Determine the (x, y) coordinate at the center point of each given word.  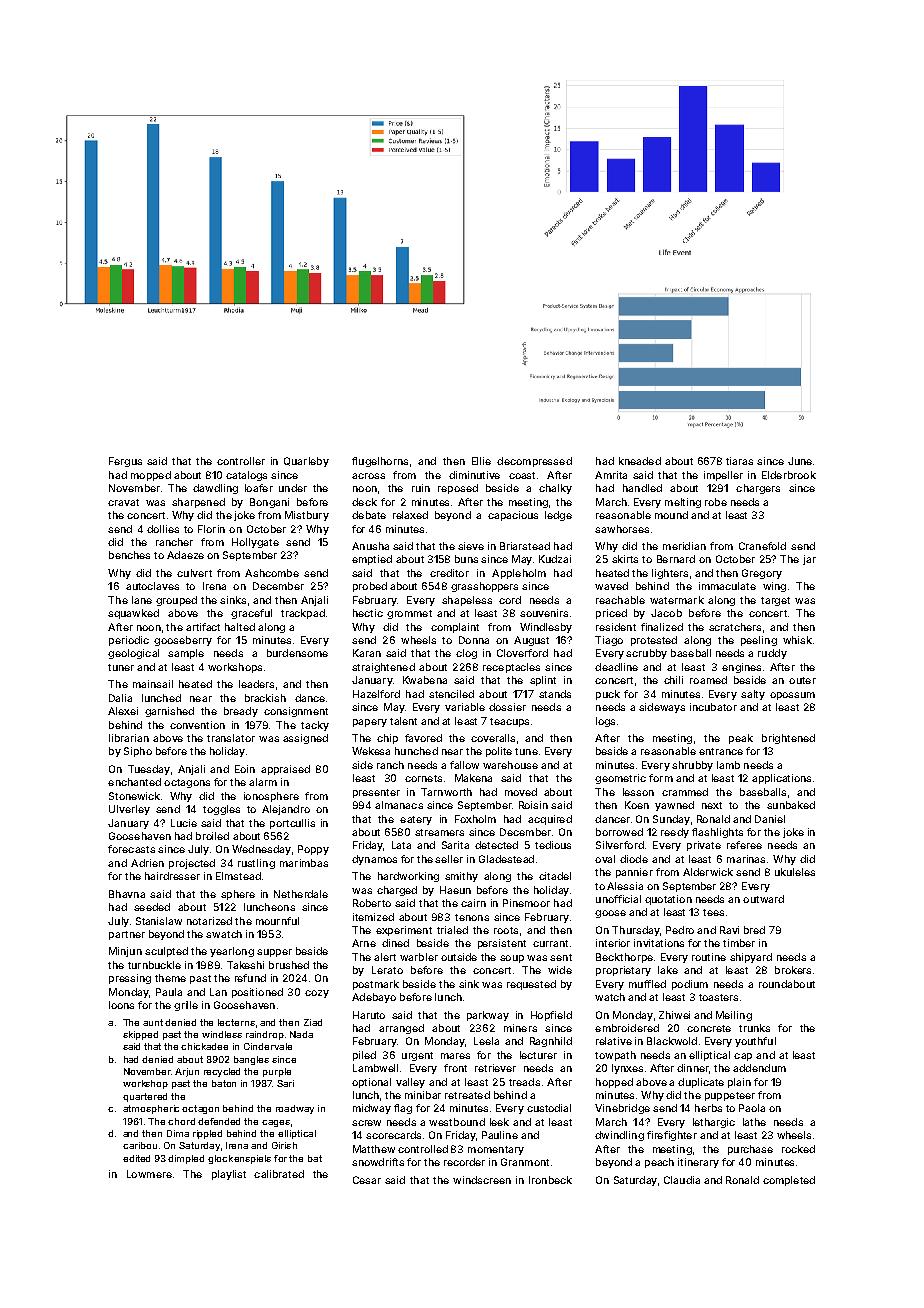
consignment (296, 712)
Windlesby (546, 628)
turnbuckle (154, 965)
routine (709, 957)
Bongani (269, 503)
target (775, 601)
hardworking (408, 877)
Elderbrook (789, 475)
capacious (513, 516)
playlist (229, 1175)
